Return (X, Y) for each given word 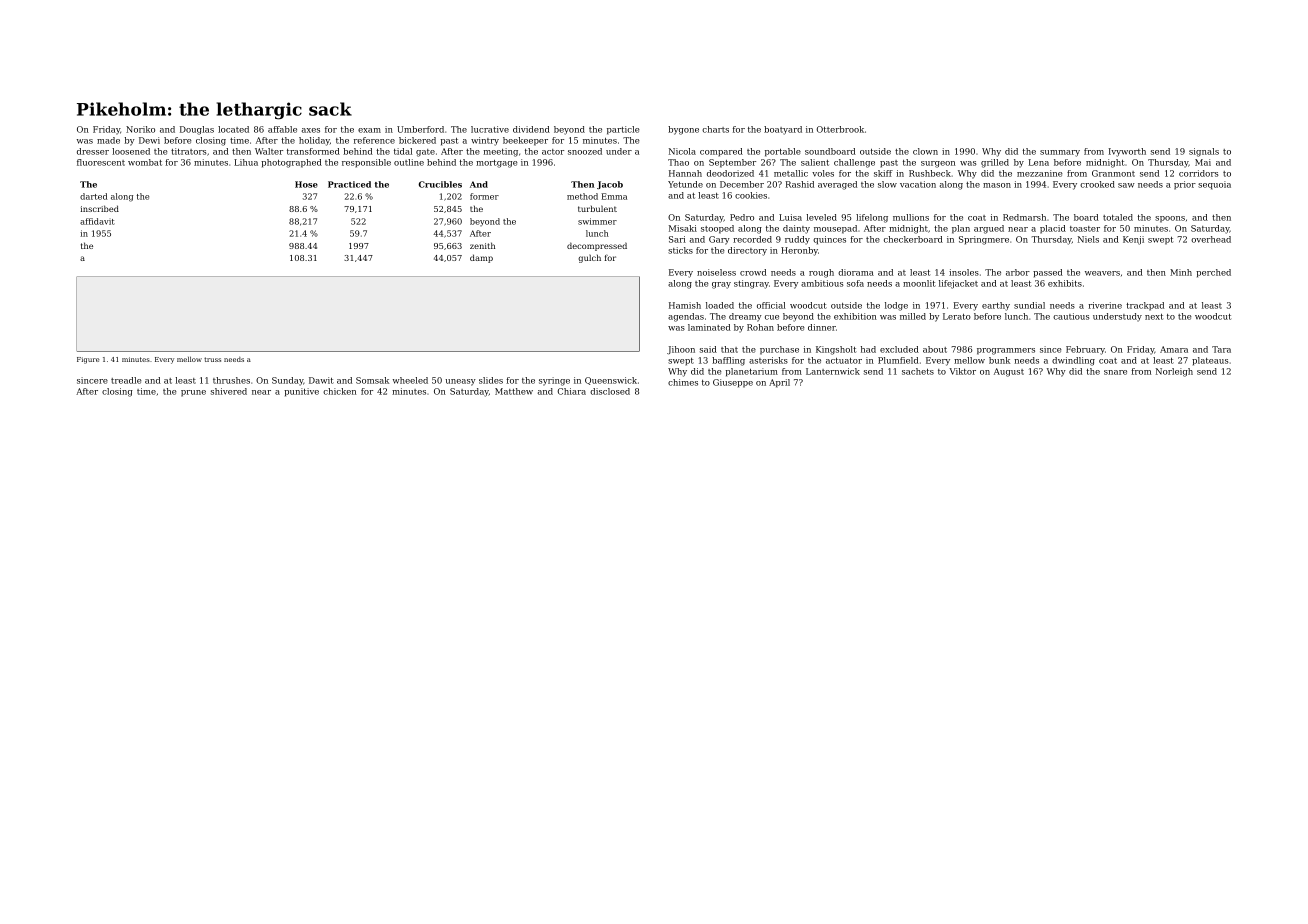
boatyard (783, 130)
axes (310, 130)
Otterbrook (840, 129)
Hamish (685, 305)
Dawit (321, 380)
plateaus (1210, 361)
